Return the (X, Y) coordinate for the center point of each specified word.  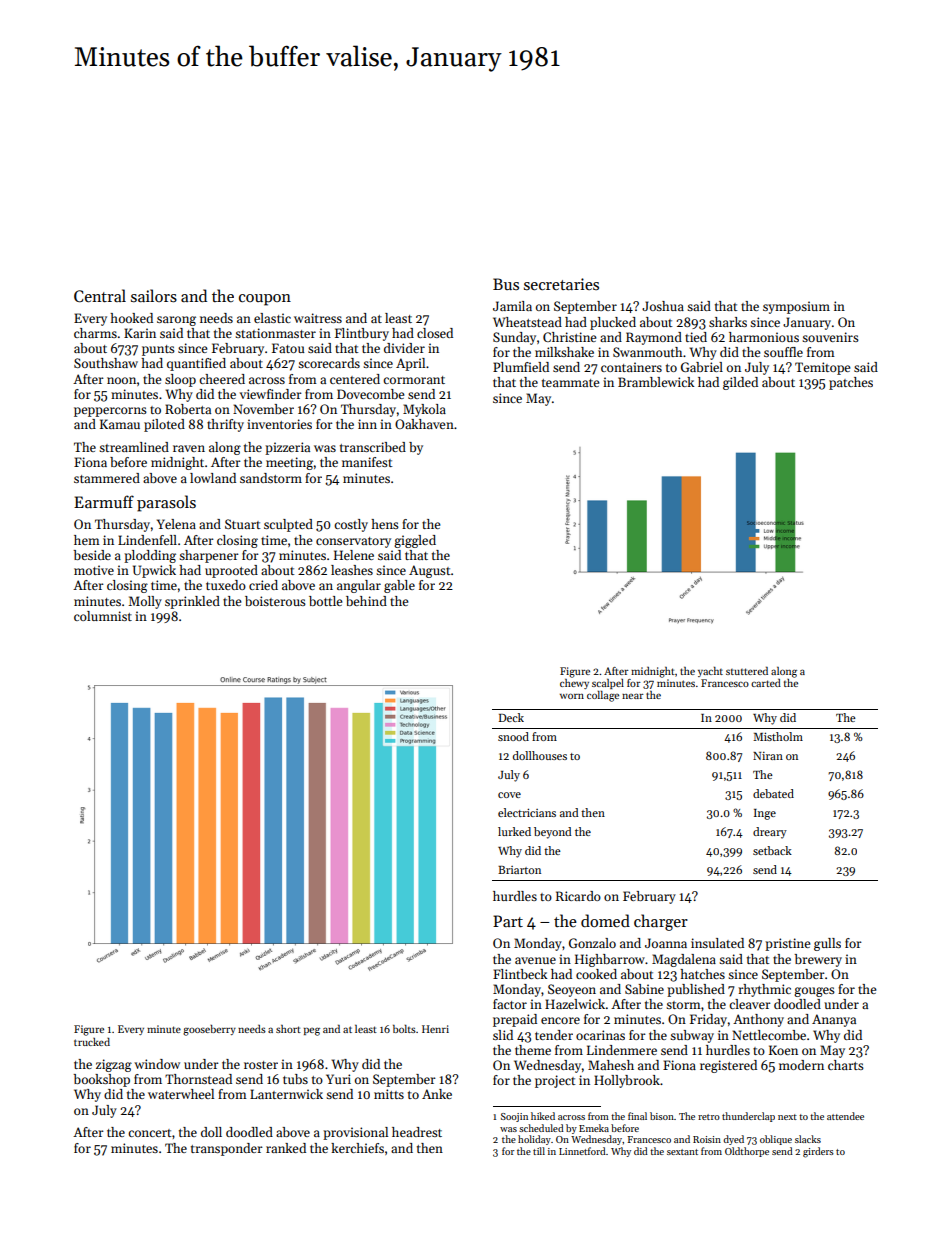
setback (772, 850)
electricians (527, 812)
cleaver (750, 1004)
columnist (103, 616)
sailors (154, 296)
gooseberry (209, 1030)
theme (533, 1050)
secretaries (561, 284)
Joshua (663, 306)
